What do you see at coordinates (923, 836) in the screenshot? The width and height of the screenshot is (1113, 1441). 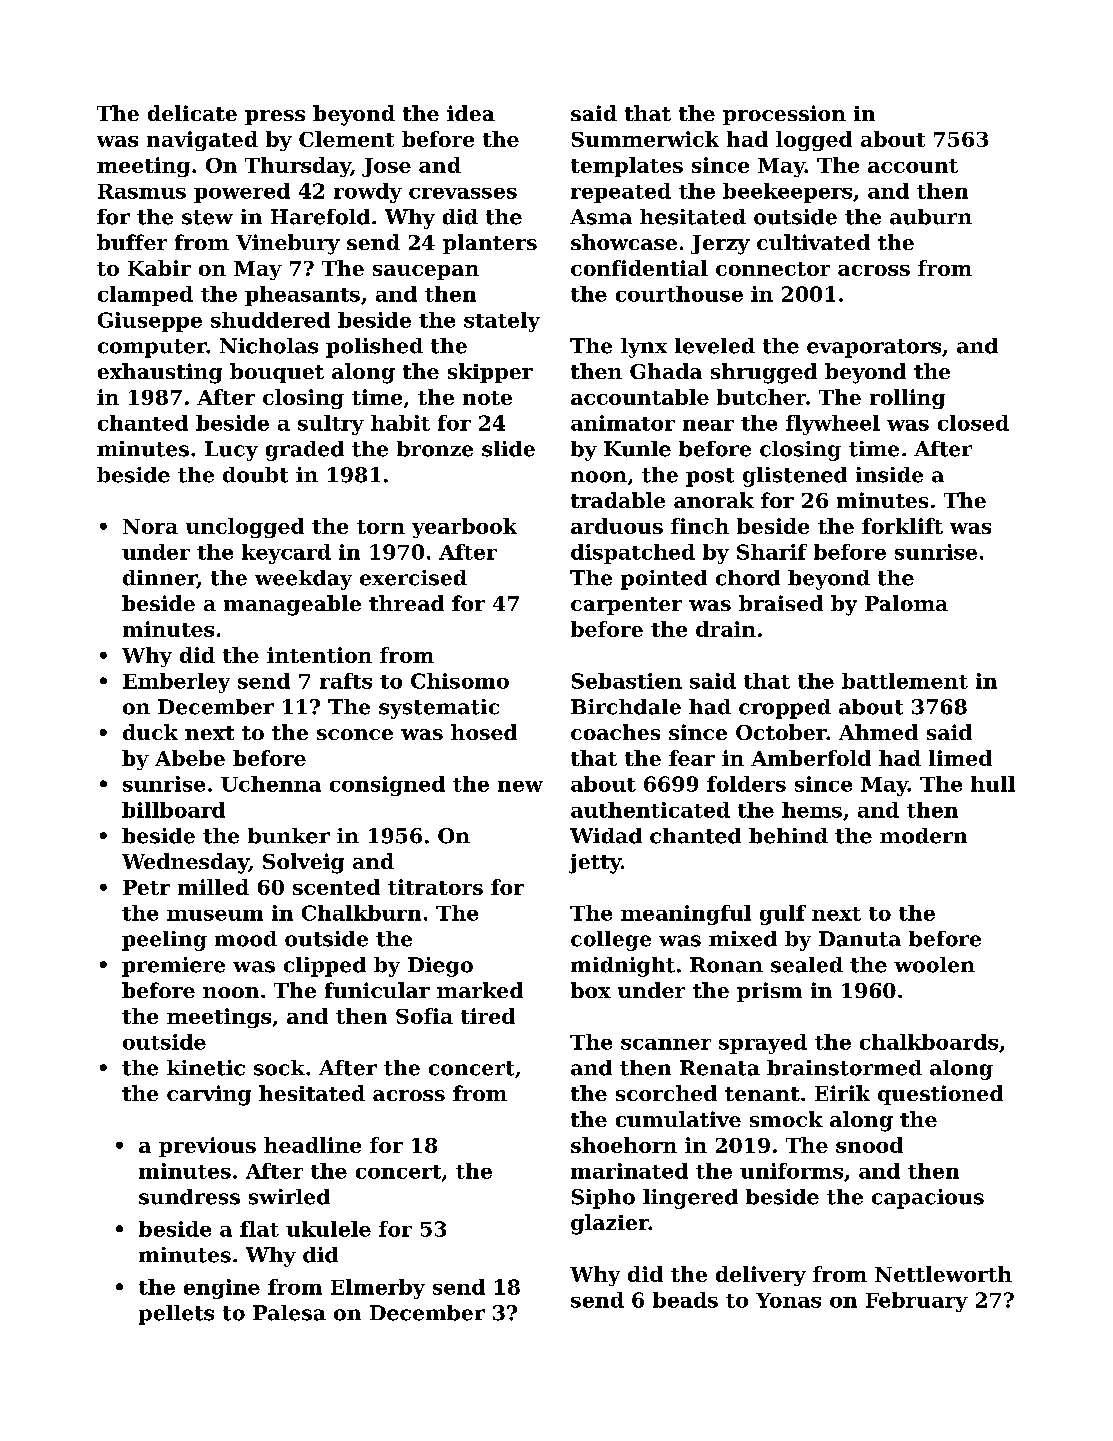 I see `modern` at bounding box center [923, 836].
